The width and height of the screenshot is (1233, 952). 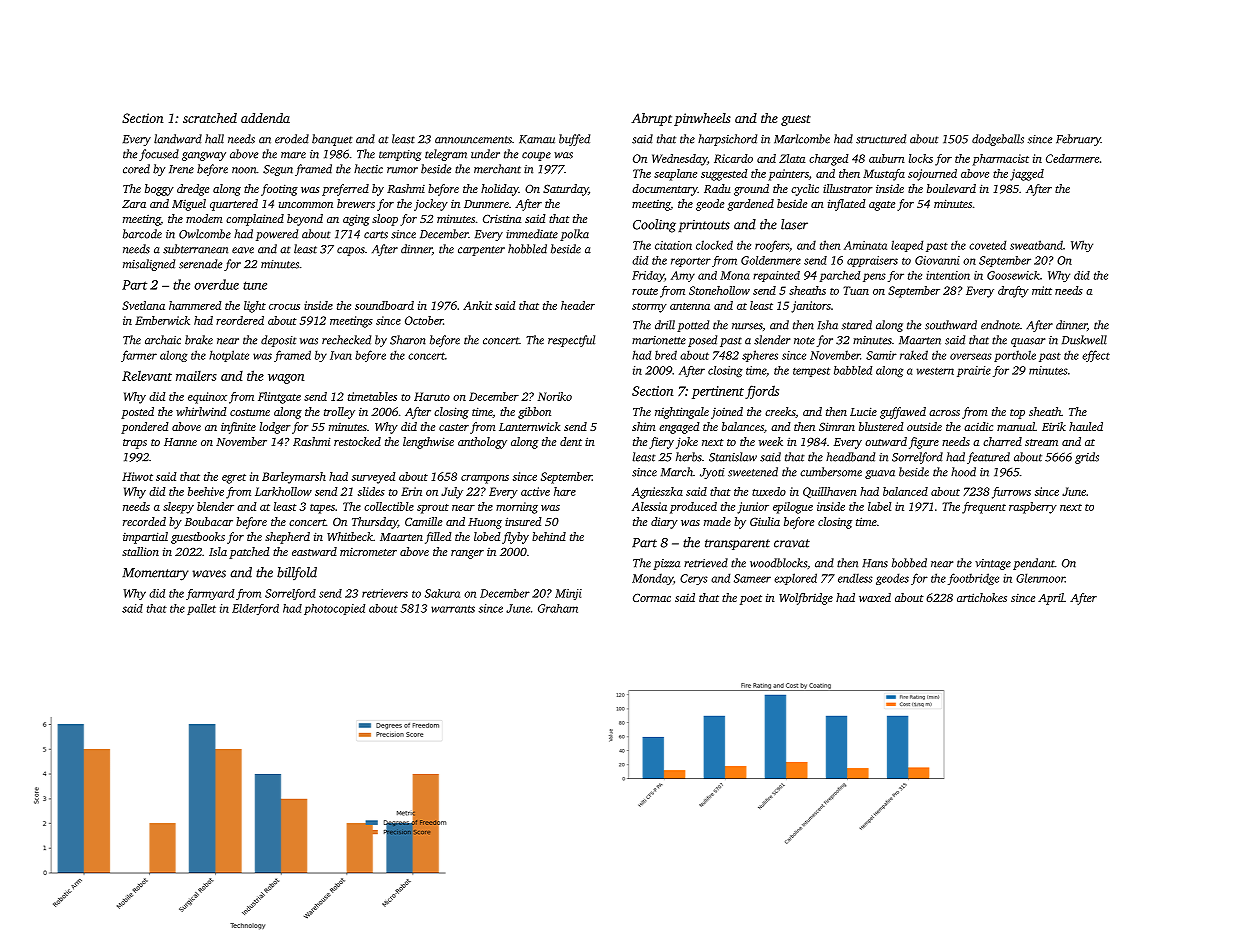 What do you see at coordinates (357, 441) in the screenshot?
I see `restocked` at bounding box center [357, 441].
